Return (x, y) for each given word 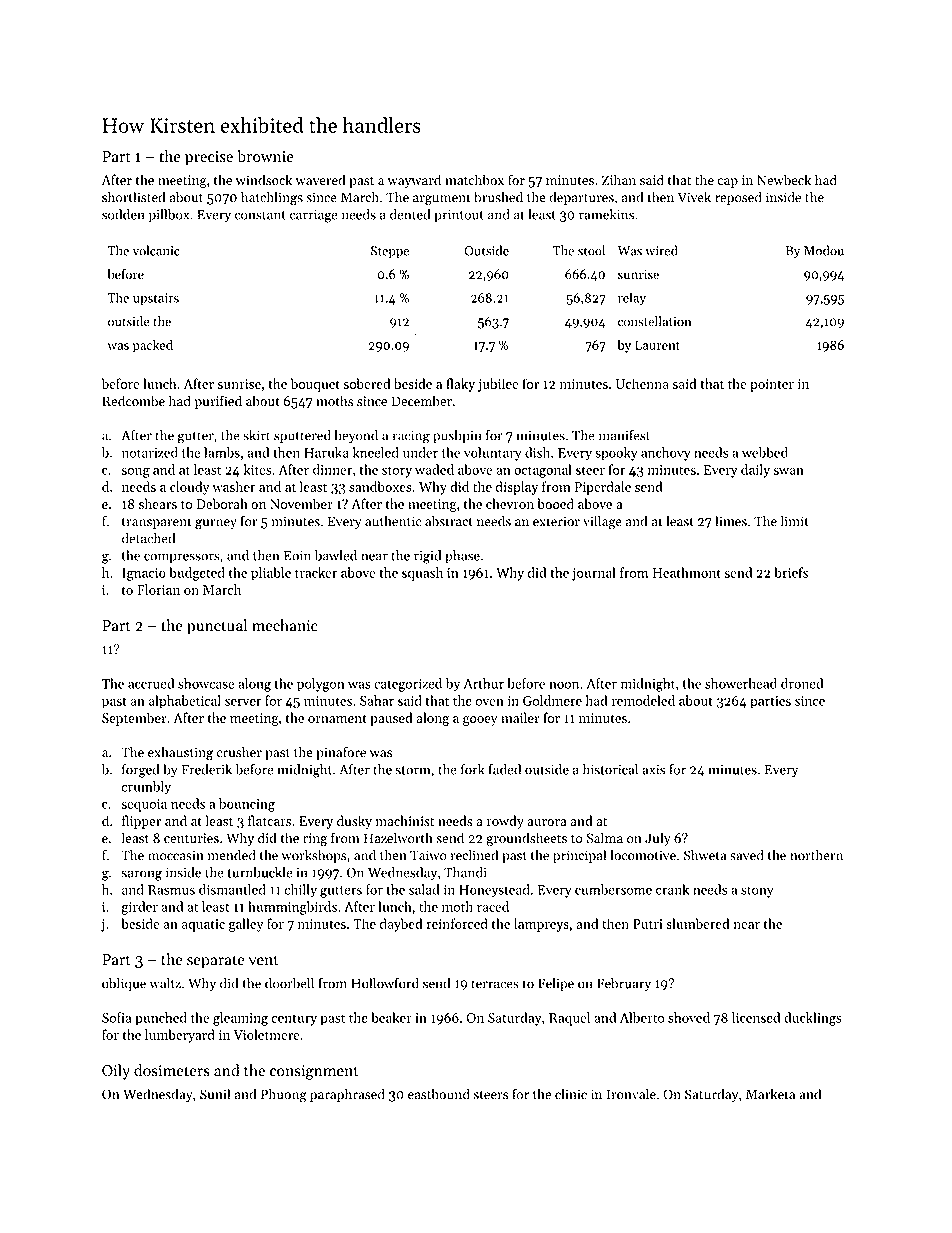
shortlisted (133, 197)
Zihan (619, 179)
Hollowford (385, 983)
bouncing (247, 805)
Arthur (483, 683)
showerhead (741, 683)
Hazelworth (398, 838)
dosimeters (172, 1070)
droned (802, 683)
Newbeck (784, 180)
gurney (216, 524)
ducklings (813, 1019)
